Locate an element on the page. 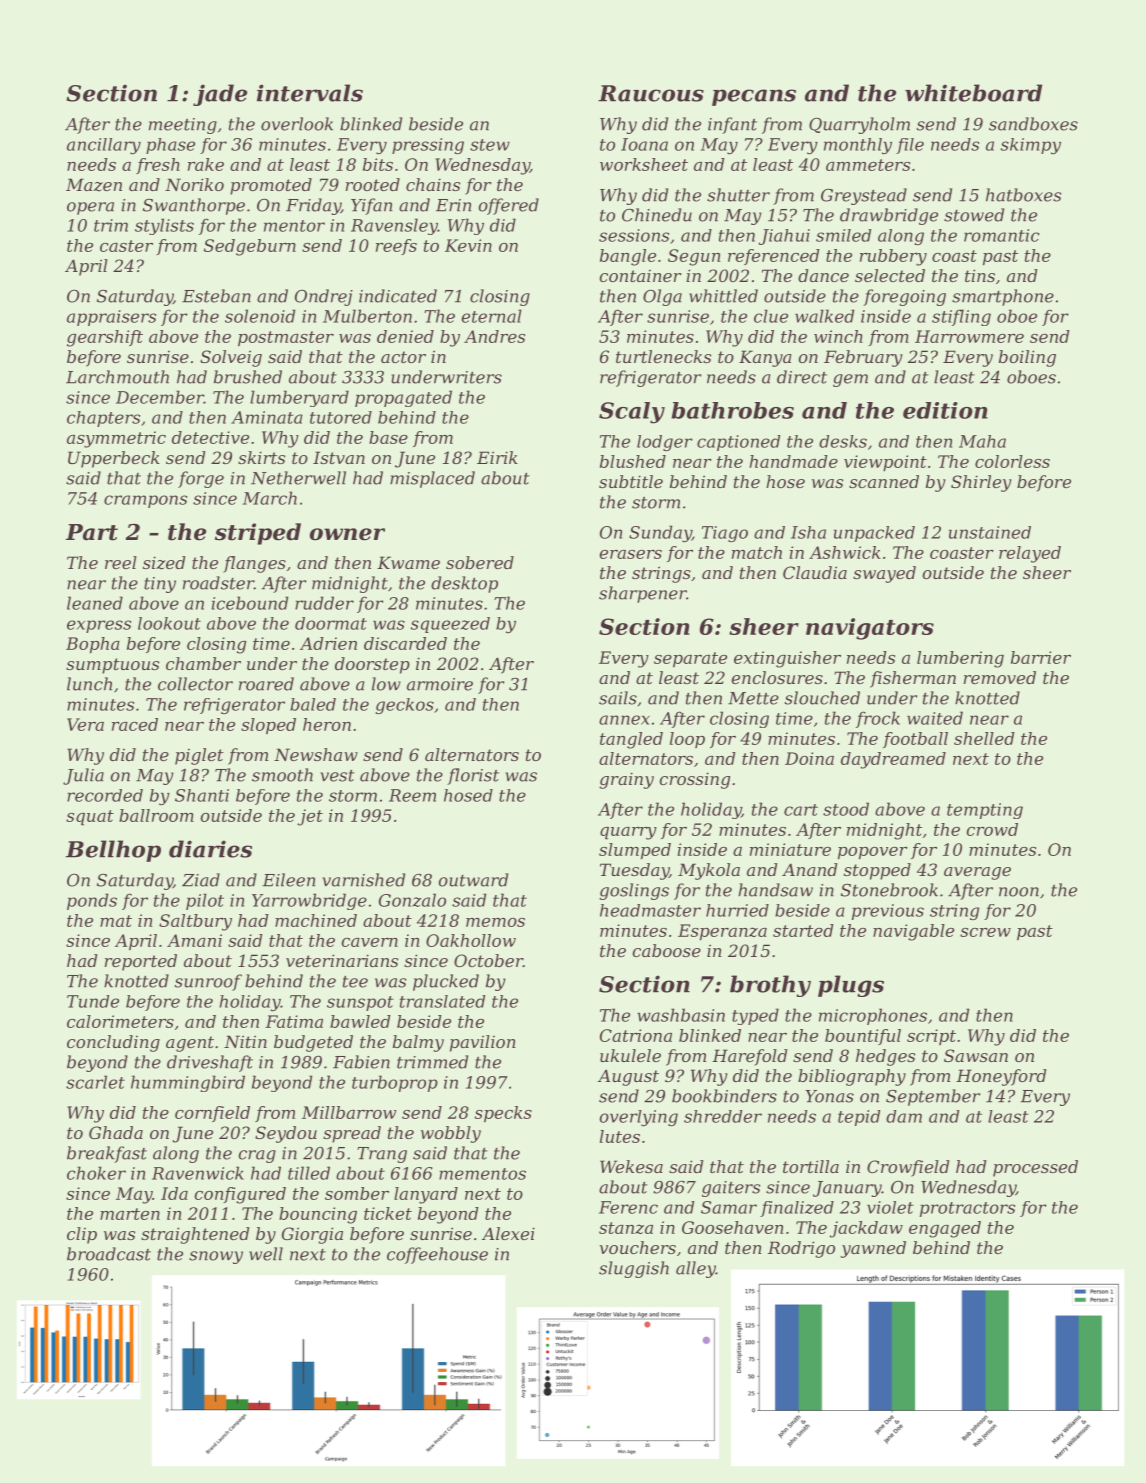  indicated is located at coordinates (398, 296).
